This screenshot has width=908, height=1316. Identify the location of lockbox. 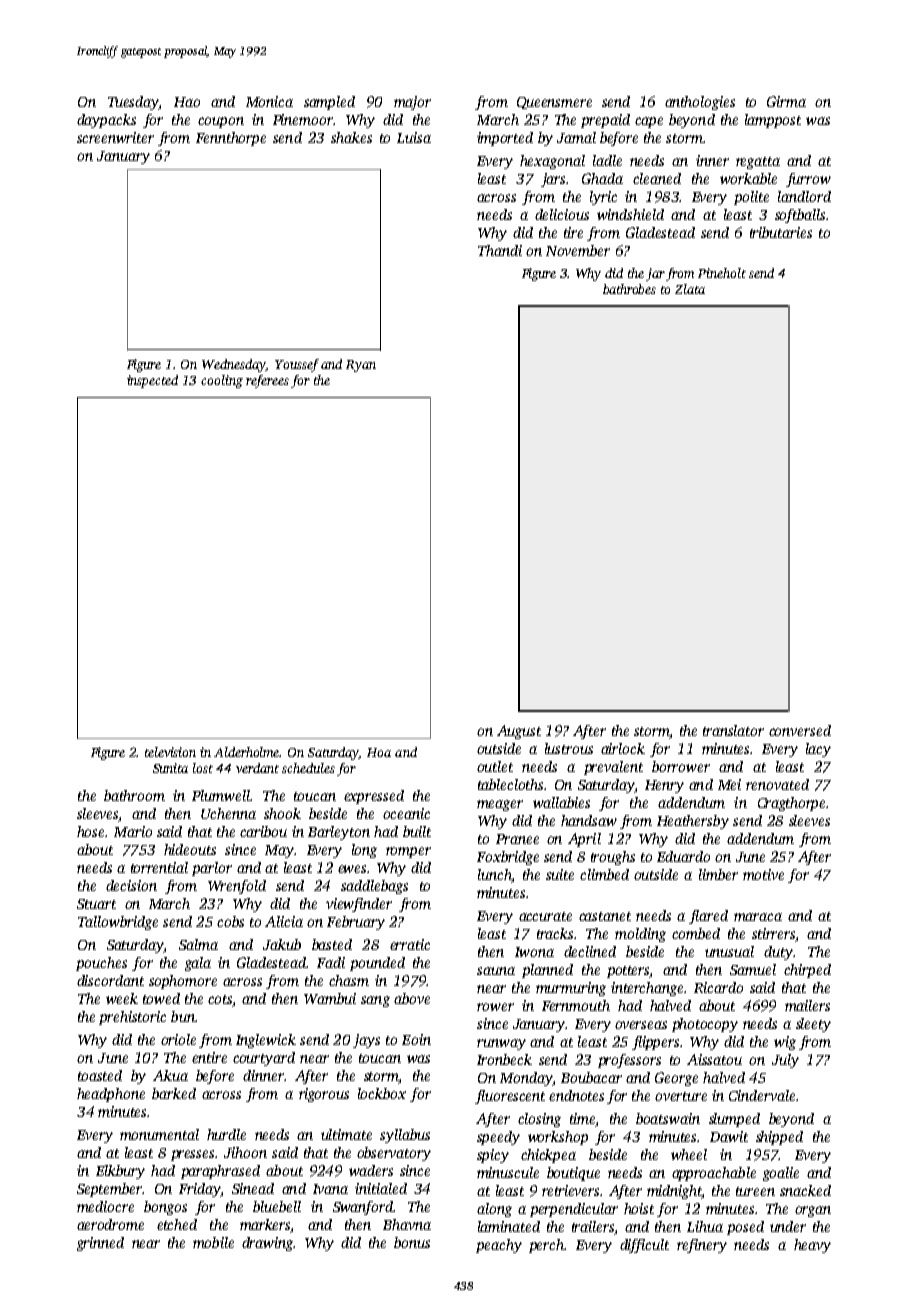
(382, 1093).
